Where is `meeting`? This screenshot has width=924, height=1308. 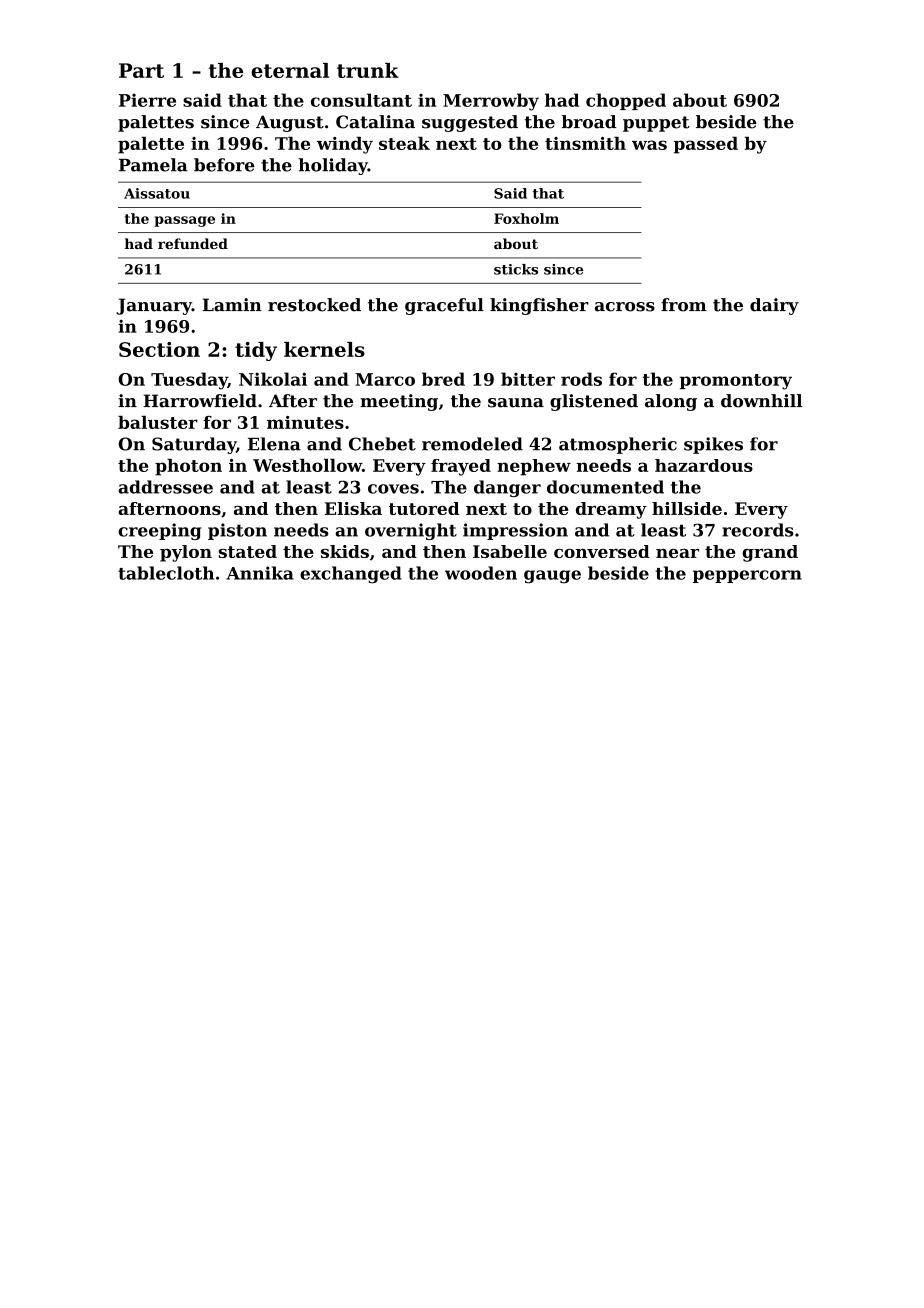
meeting is located at coordinates (399, 402).
